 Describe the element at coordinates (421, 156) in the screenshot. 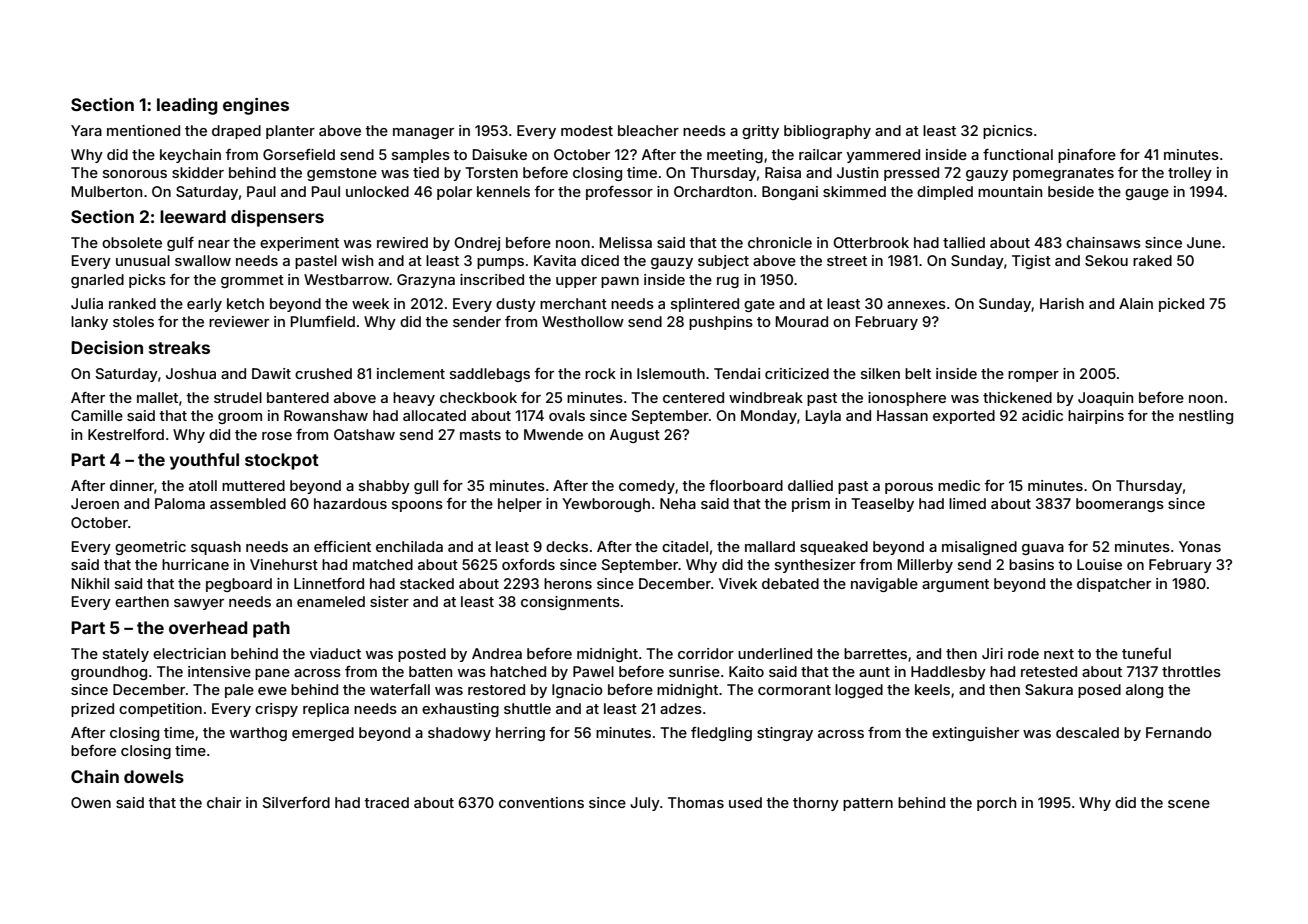

I see `samples` at that location.
